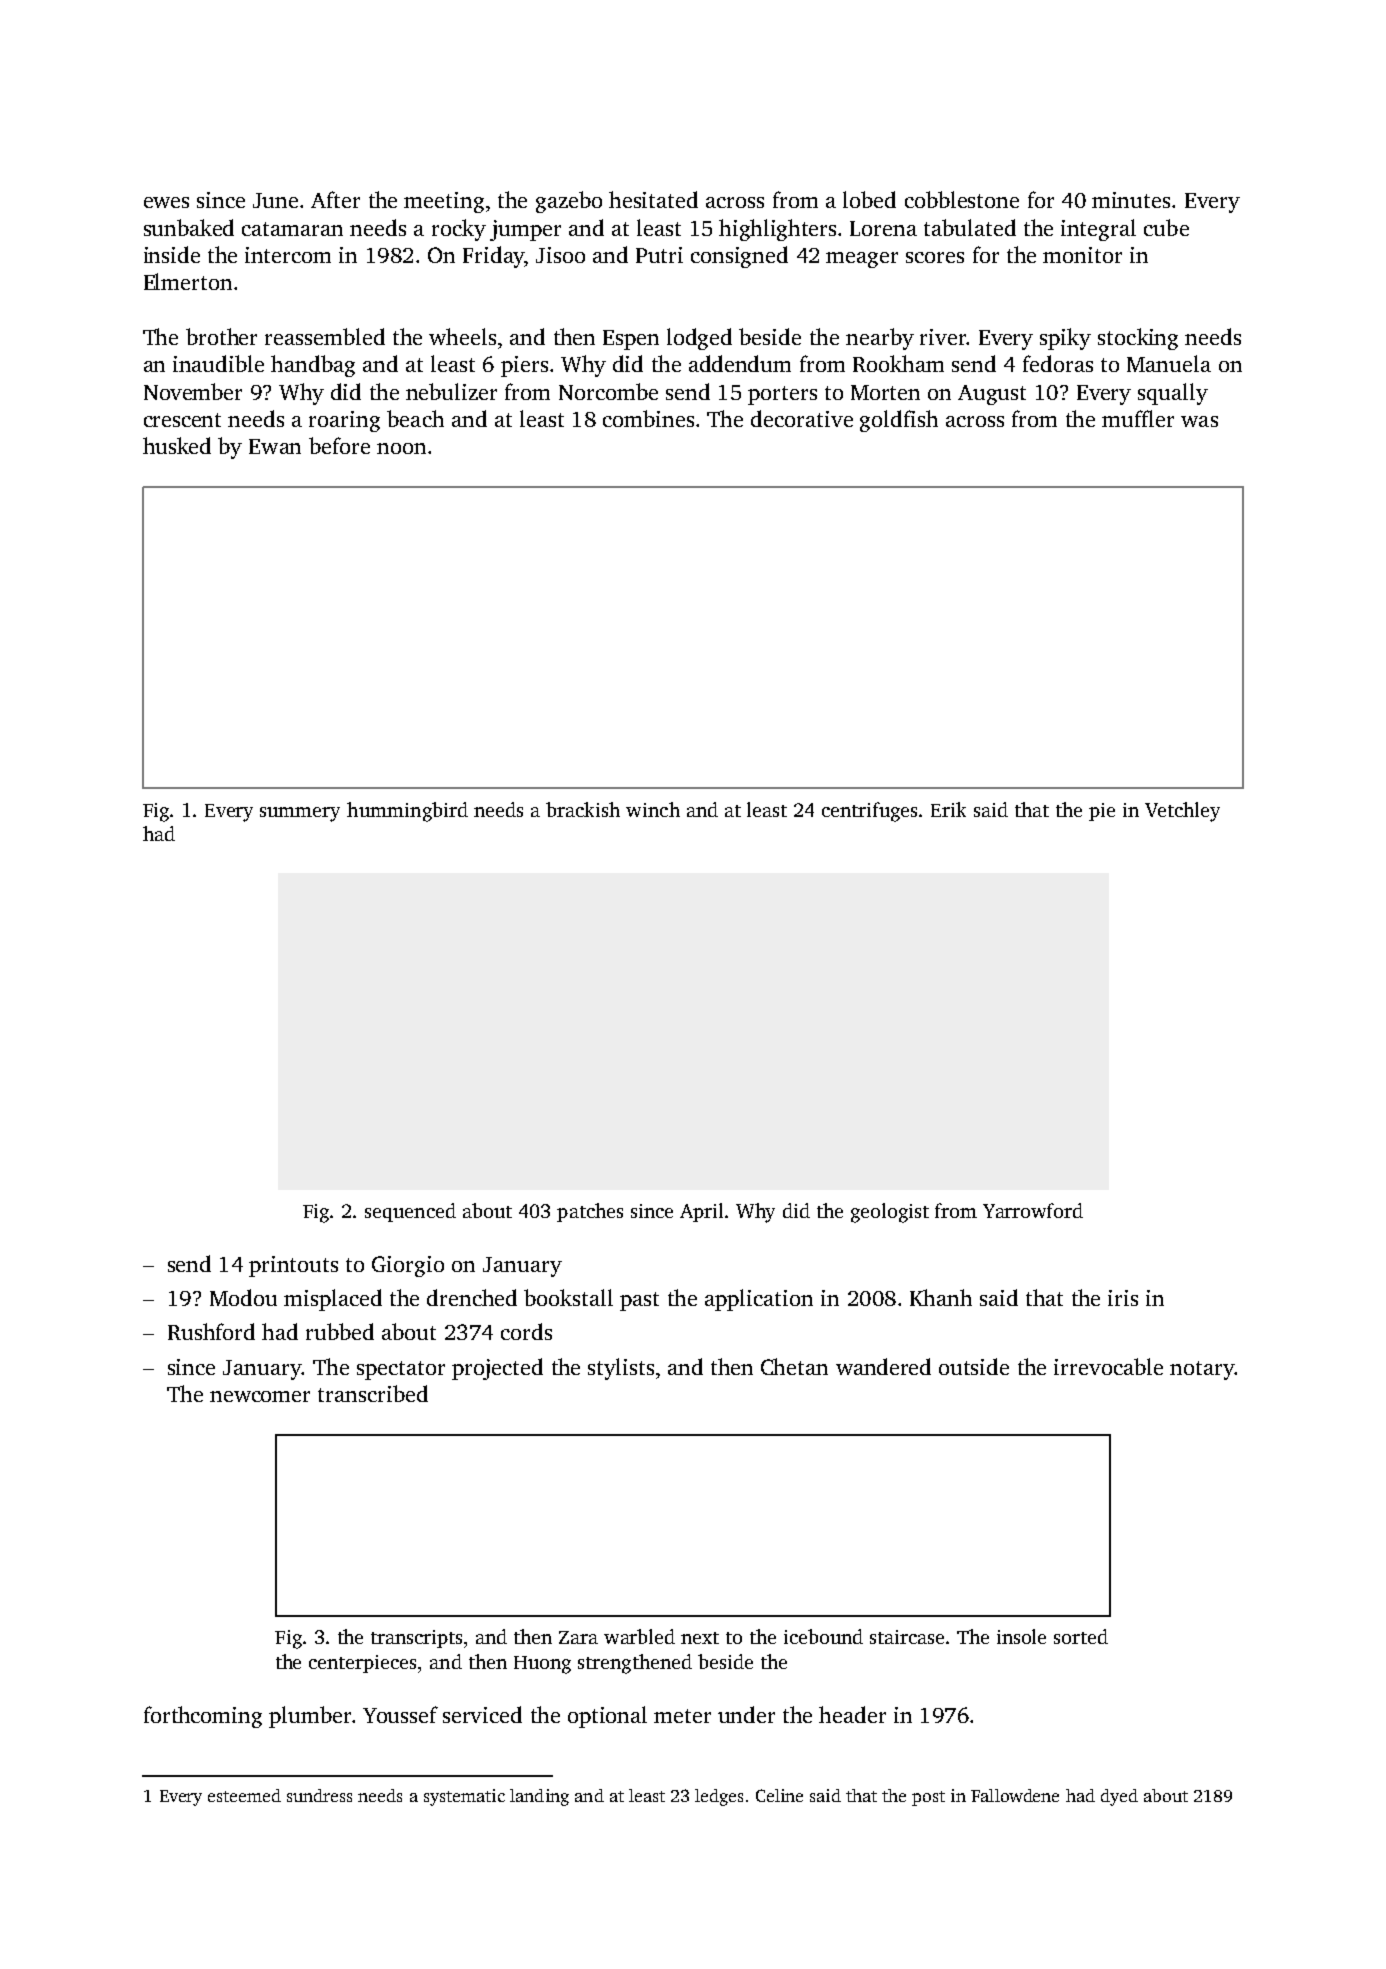 The image size is (1386, 1969). What do you see at coordinates (746, 1714) in the screenshot?
I see `under` at bounding box center [746, 1714].
